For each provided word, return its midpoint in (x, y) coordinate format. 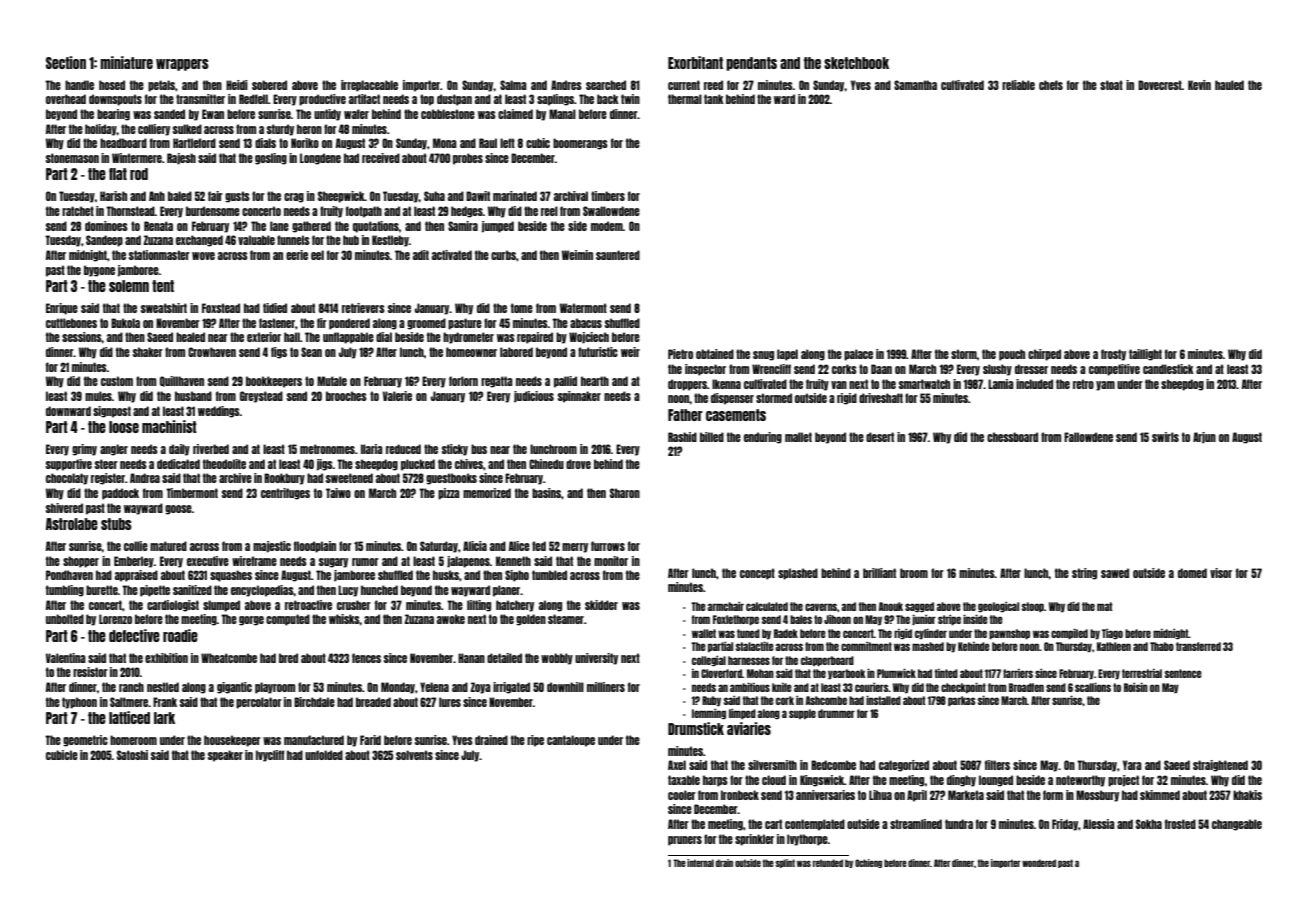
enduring (763, 438)
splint (785, 863)
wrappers (182, 65)
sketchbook (856, 63)
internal (700, 863)
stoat (1111, 85)
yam (1105, 386)
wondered (1039, 863)
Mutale (332, 381)
